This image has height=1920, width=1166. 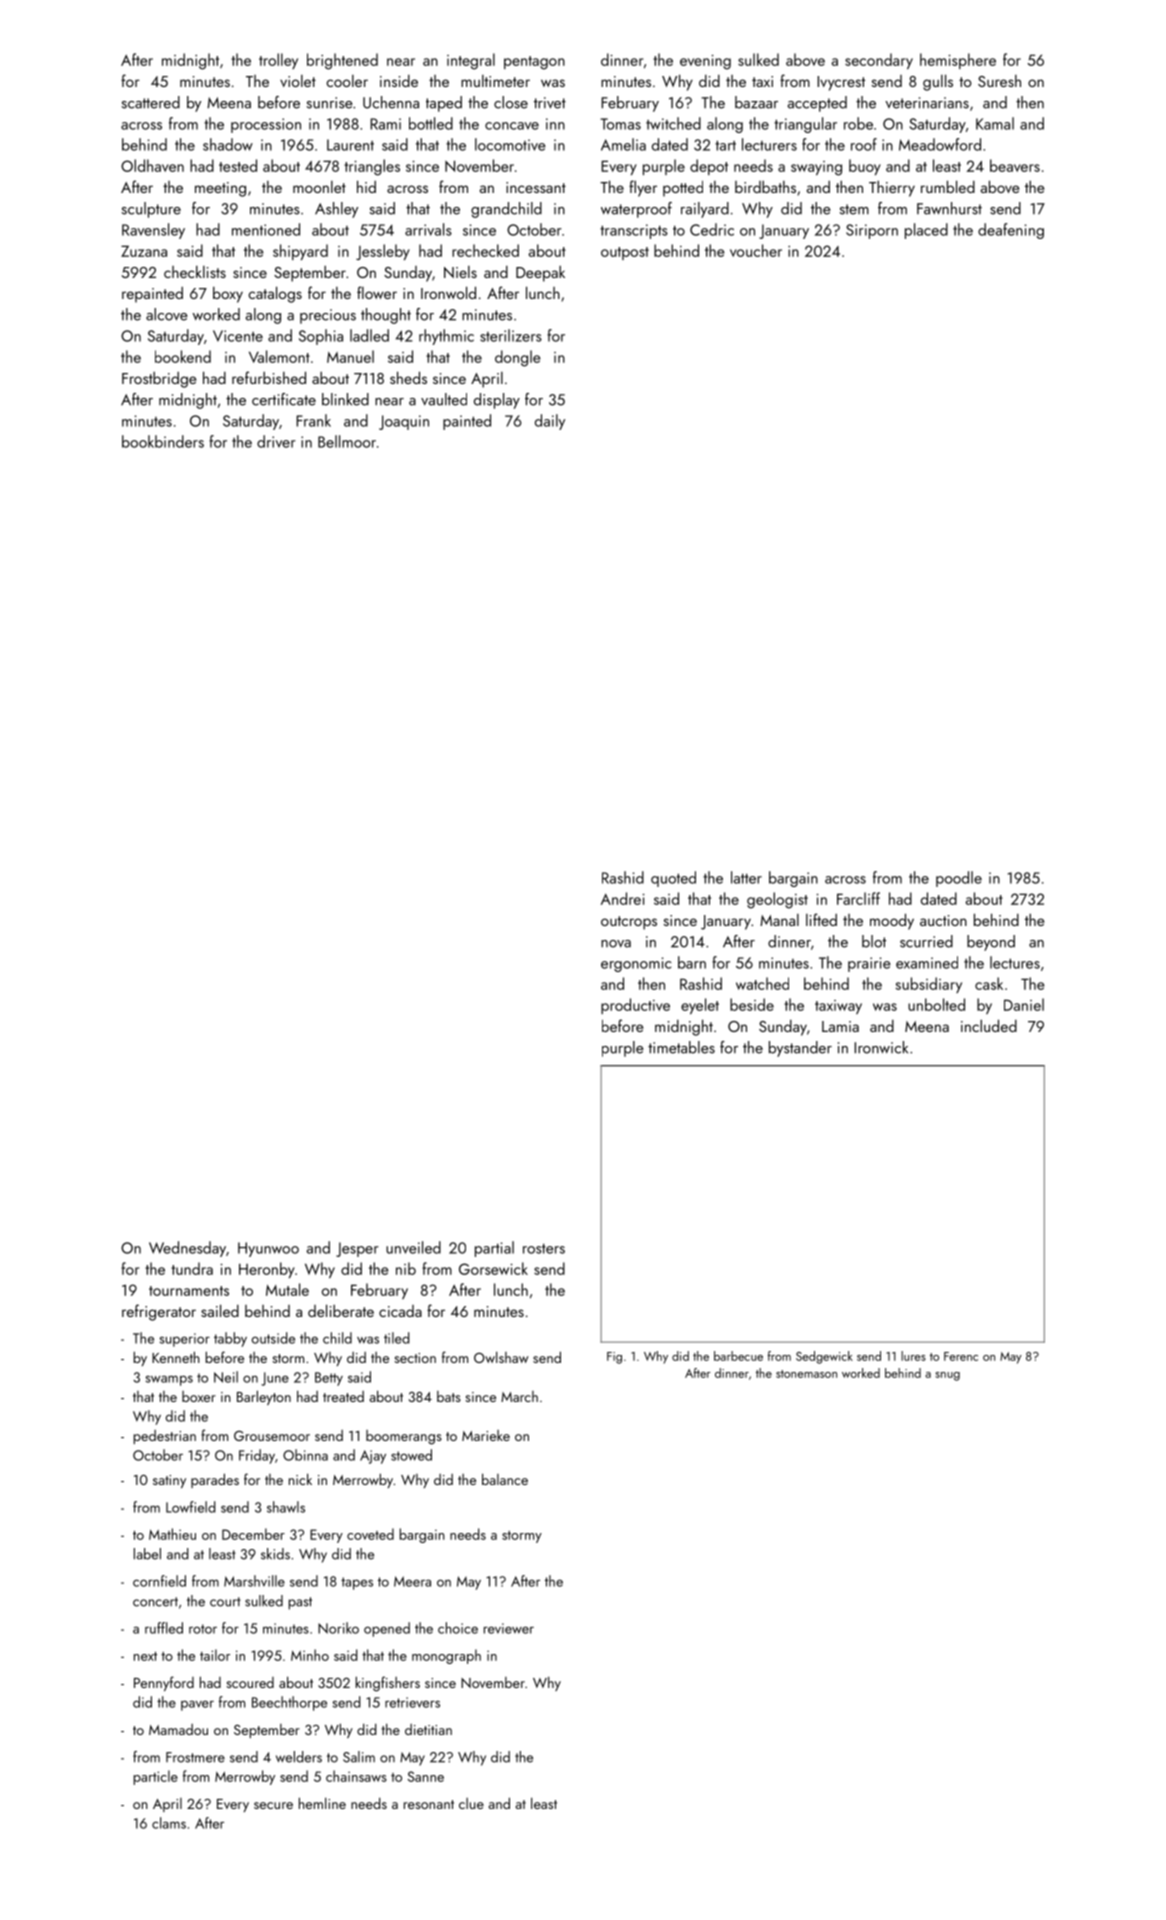 I want to click on rosters, so click(x=544, y=1248).
